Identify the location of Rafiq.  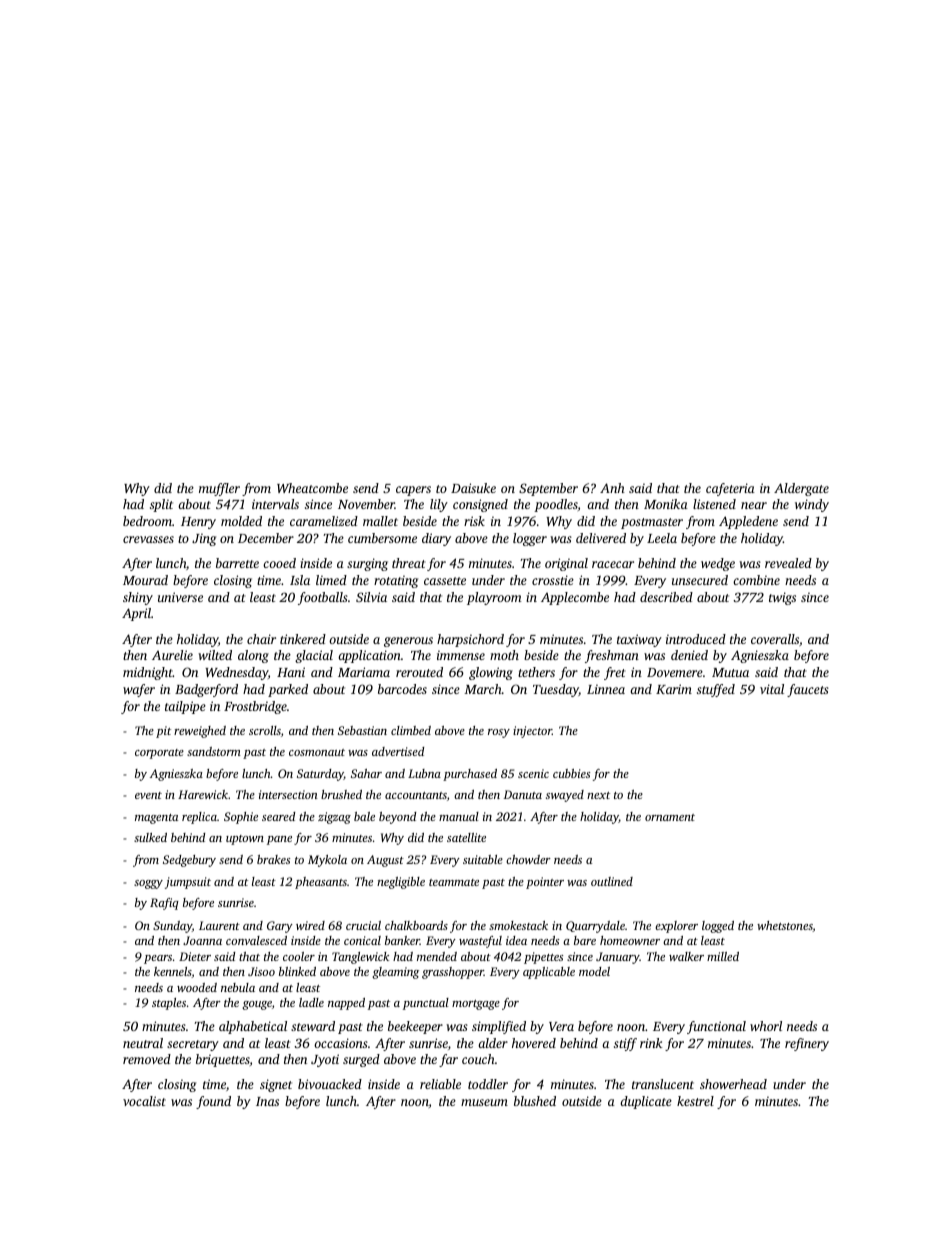
(164, 904).
